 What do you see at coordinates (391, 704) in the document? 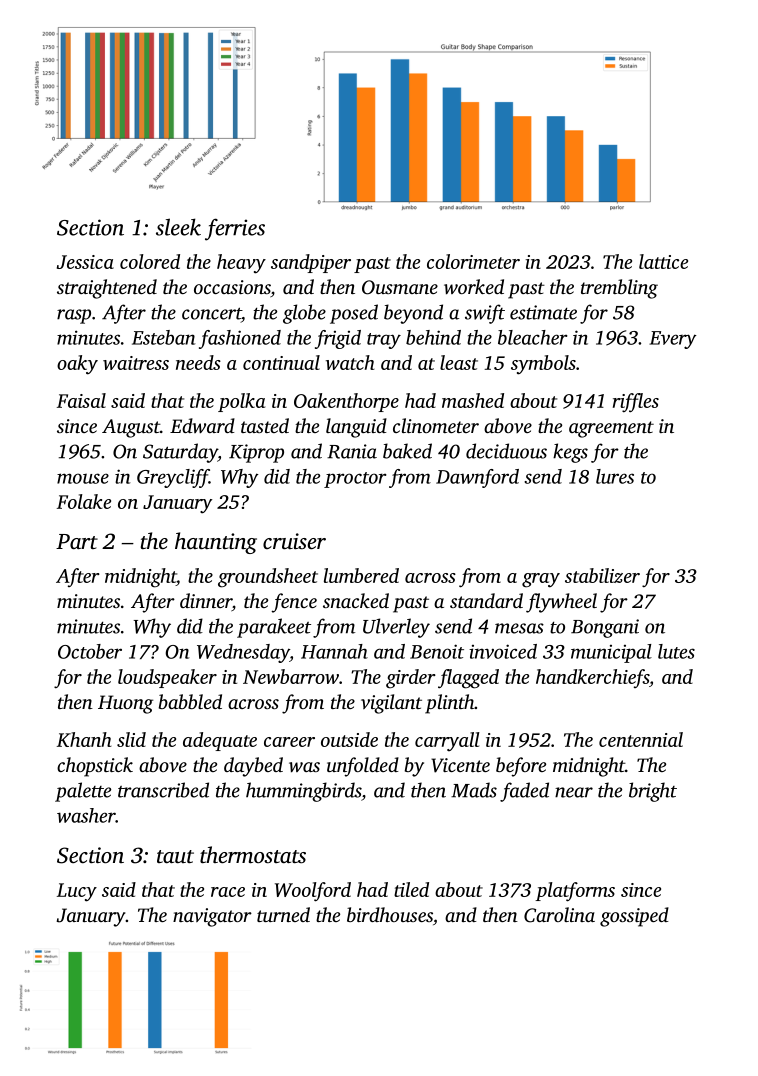
I see `vigilant` at bounding box center [391, 704].
